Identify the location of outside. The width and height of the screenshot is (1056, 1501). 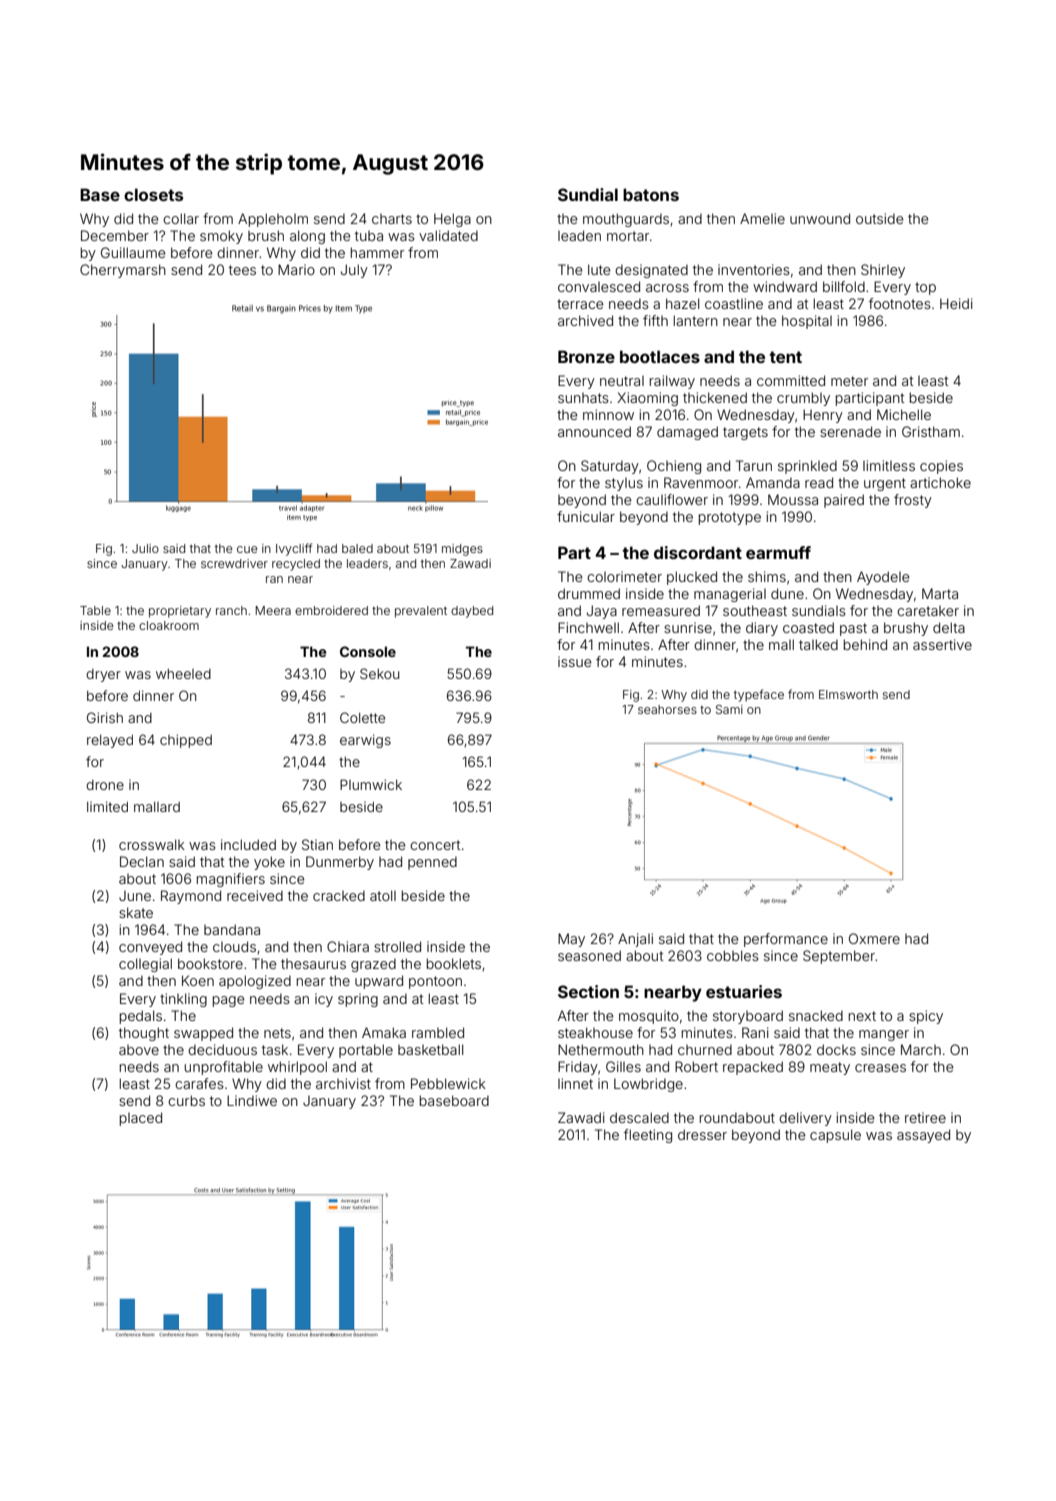
(880, 218).
